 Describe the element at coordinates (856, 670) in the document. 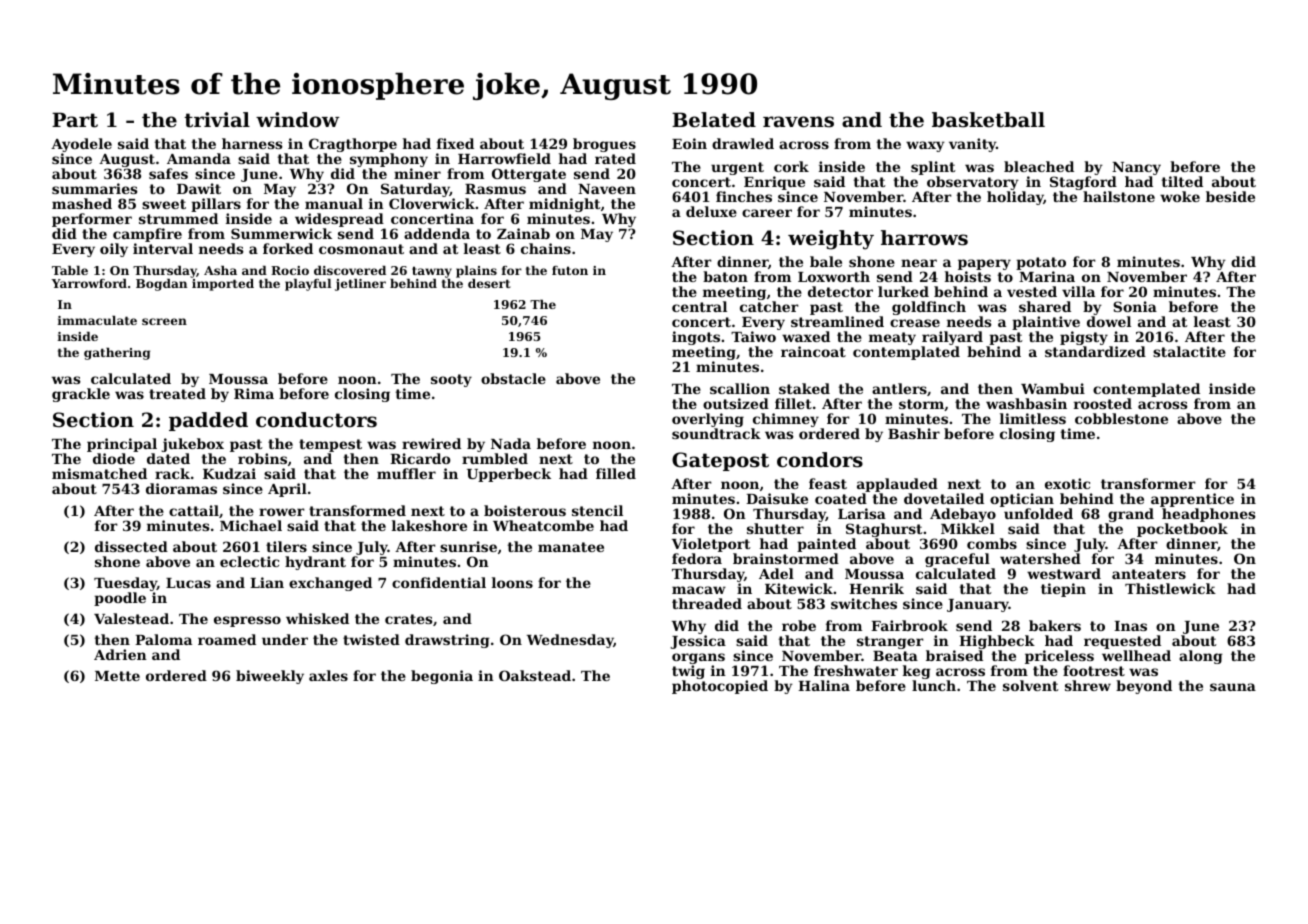

I see `freshwater` at that location.
